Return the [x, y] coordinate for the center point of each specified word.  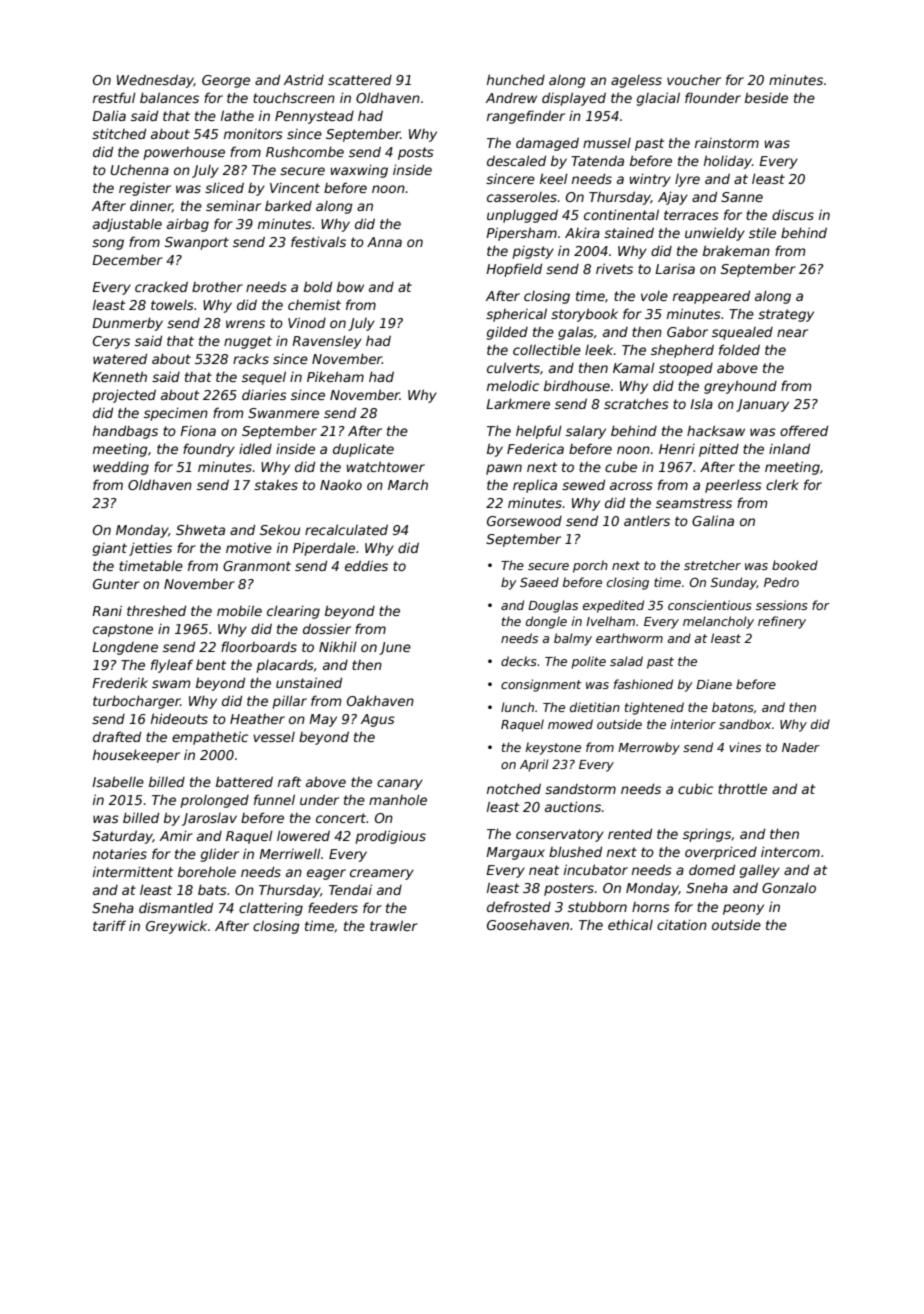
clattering [271, 909]
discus [793, 214]
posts [416, 153]
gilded [507, 333]
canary [400, 784]
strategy [786, 315]
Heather [257, 719]
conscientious [710, 605]
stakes [276, 485]
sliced [224, 187]
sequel [264, 378]
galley [760, 871]
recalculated [346, 529]
